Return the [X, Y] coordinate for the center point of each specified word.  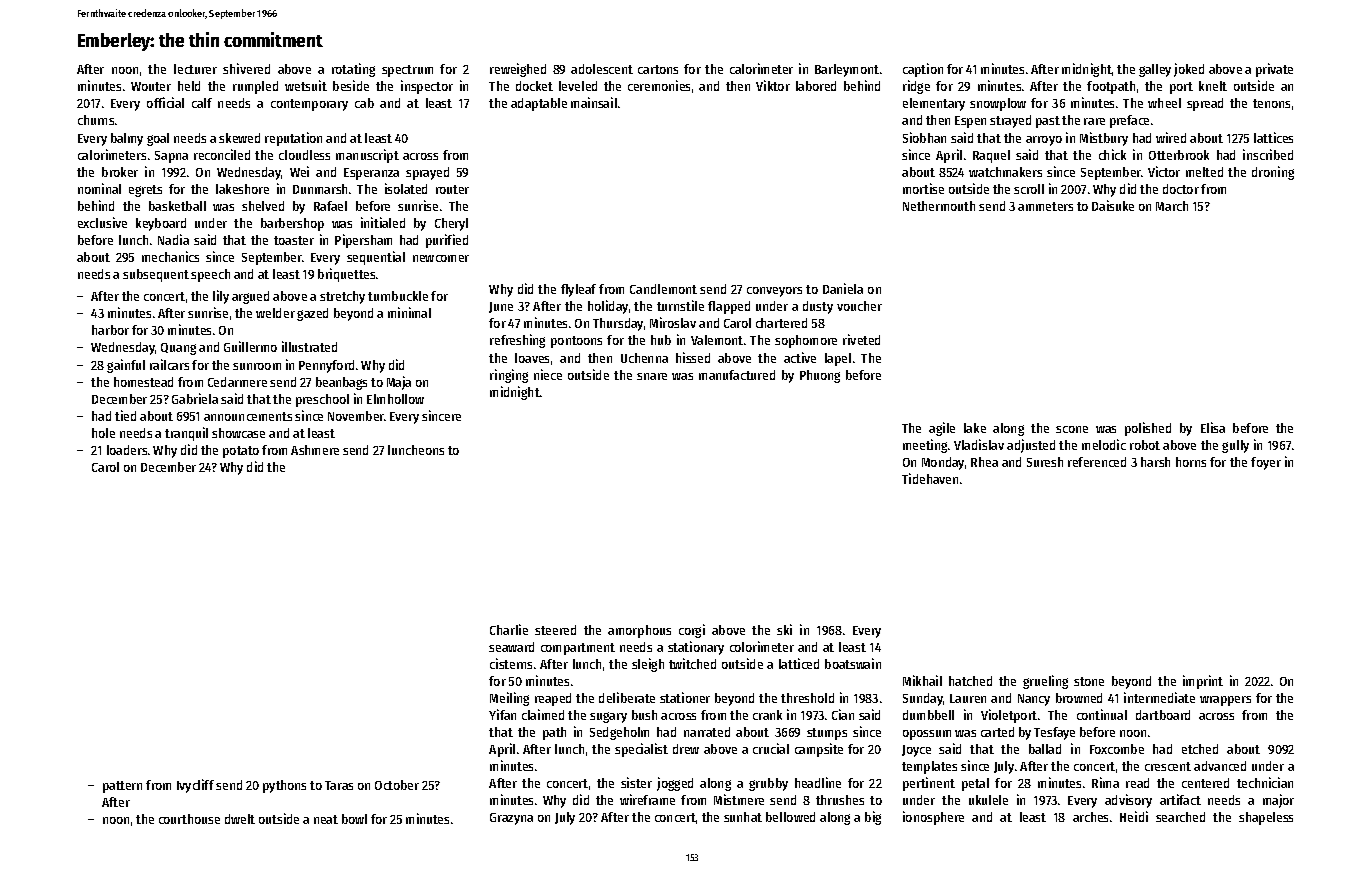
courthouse [189, 819]
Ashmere [315, 450]
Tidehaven [930, 478]
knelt [1213, 86]
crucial [771, 748]
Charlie [509, 629]
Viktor [773, 85]
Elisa [1213, 427]
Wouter [151, 86]
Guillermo [250, 346]
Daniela [843, 288]
